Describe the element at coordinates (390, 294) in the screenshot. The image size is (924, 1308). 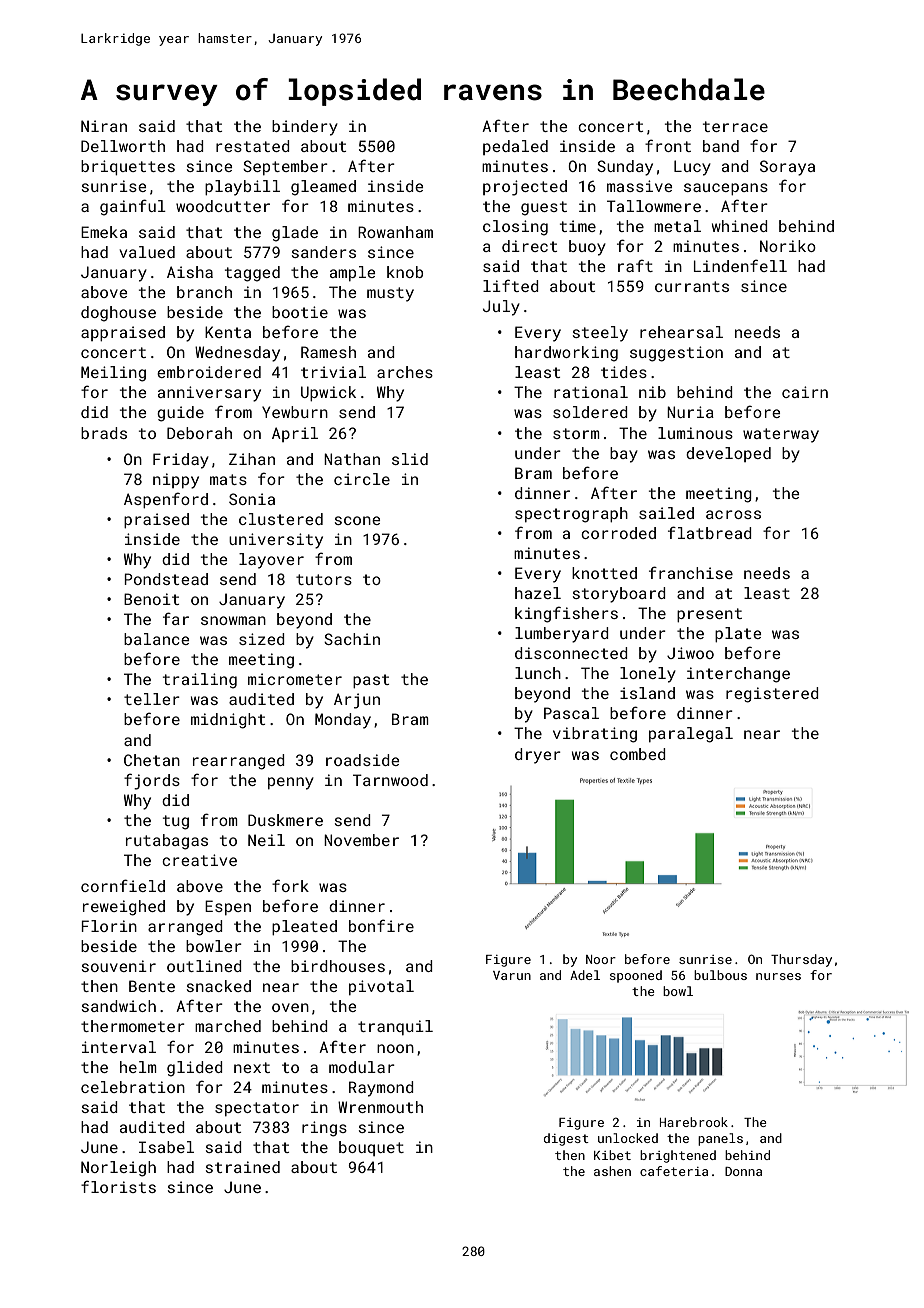
I see `musty` at that location.
